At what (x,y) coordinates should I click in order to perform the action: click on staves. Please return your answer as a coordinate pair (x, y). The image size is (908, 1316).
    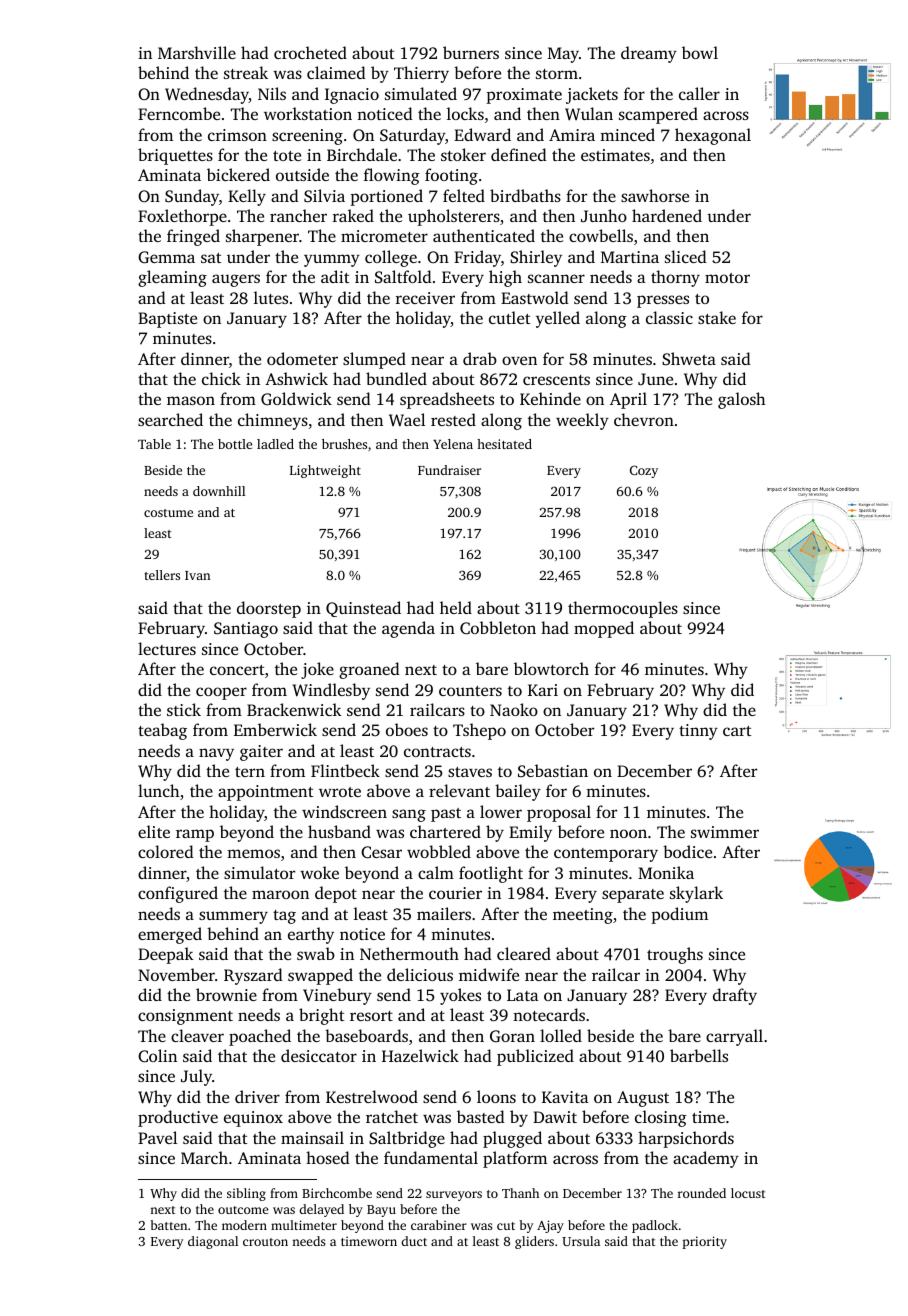
    Looking at the image, I should click on (470, 772).
